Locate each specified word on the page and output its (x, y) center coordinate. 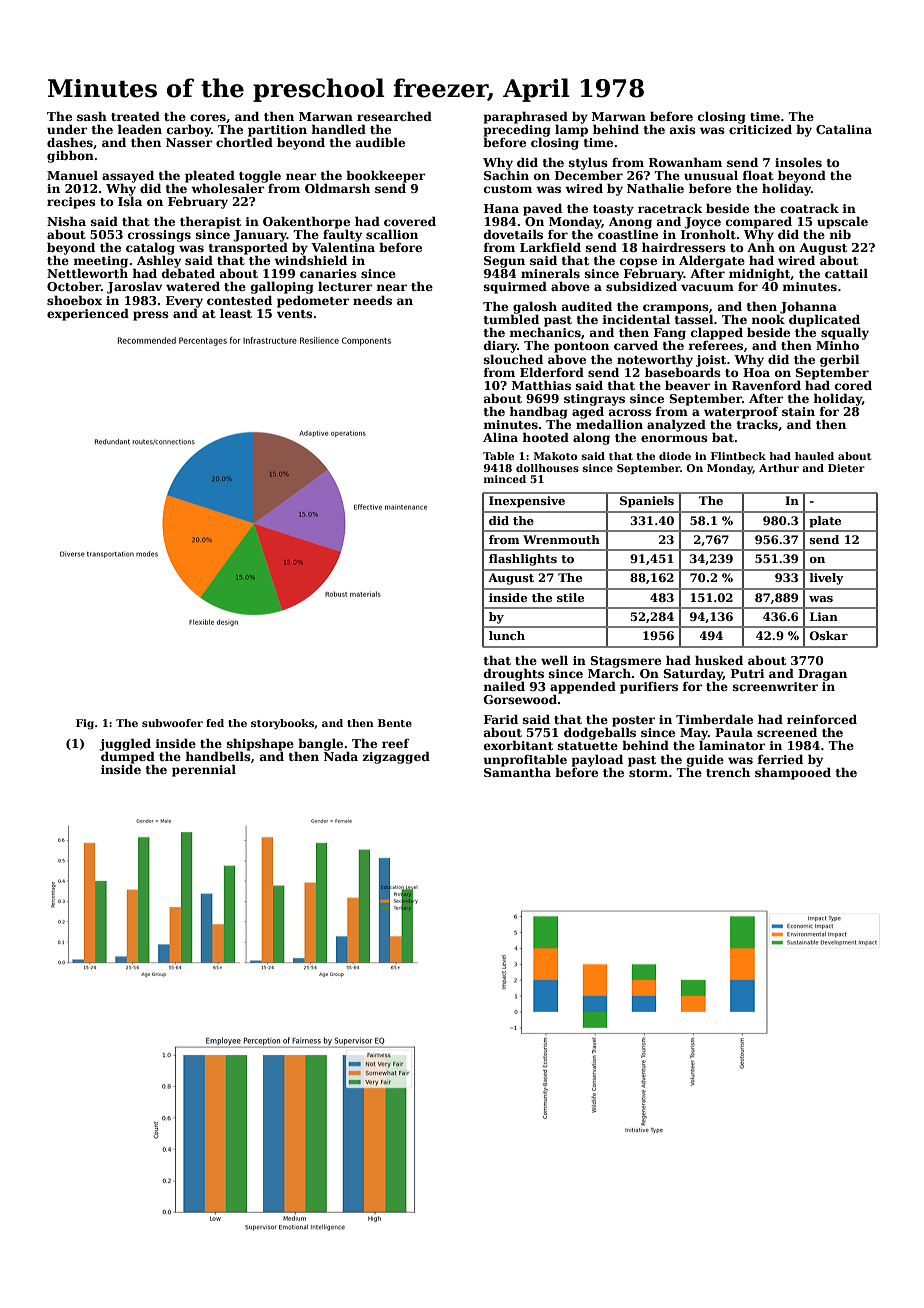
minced (505, 479)
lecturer (345, 286)
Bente (395, 723)
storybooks (282, 724)
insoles (798, 162)
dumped (128, 757)
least (236, 313)
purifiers (649, 688)
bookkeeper (385, 176)
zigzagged (396, 758)
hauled (814, 456)
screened (787, 732)
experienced (88, 315)
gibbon (70, 156)
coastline (628, 234)
